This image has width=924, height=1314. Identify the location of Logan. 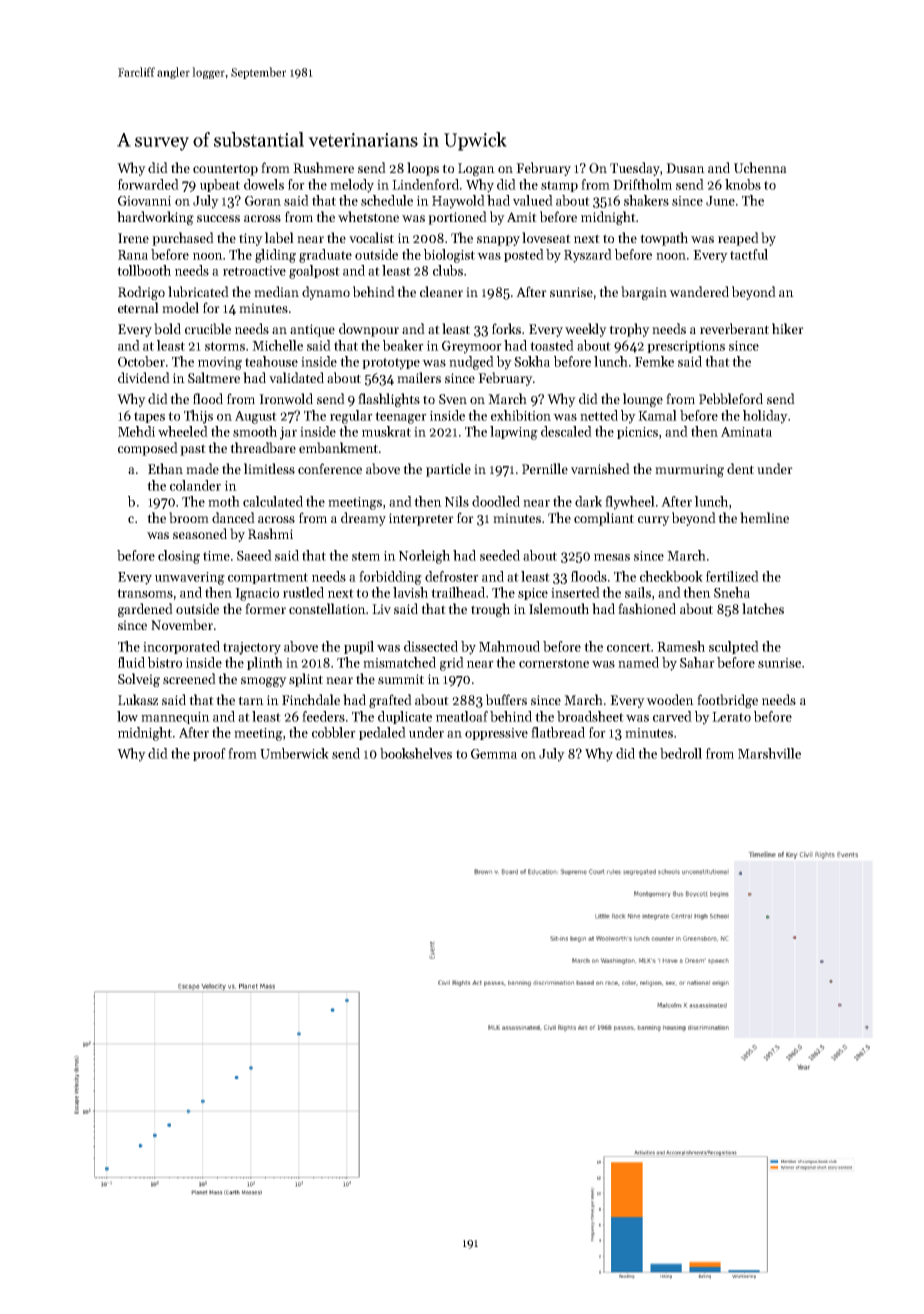
(476, 169).
